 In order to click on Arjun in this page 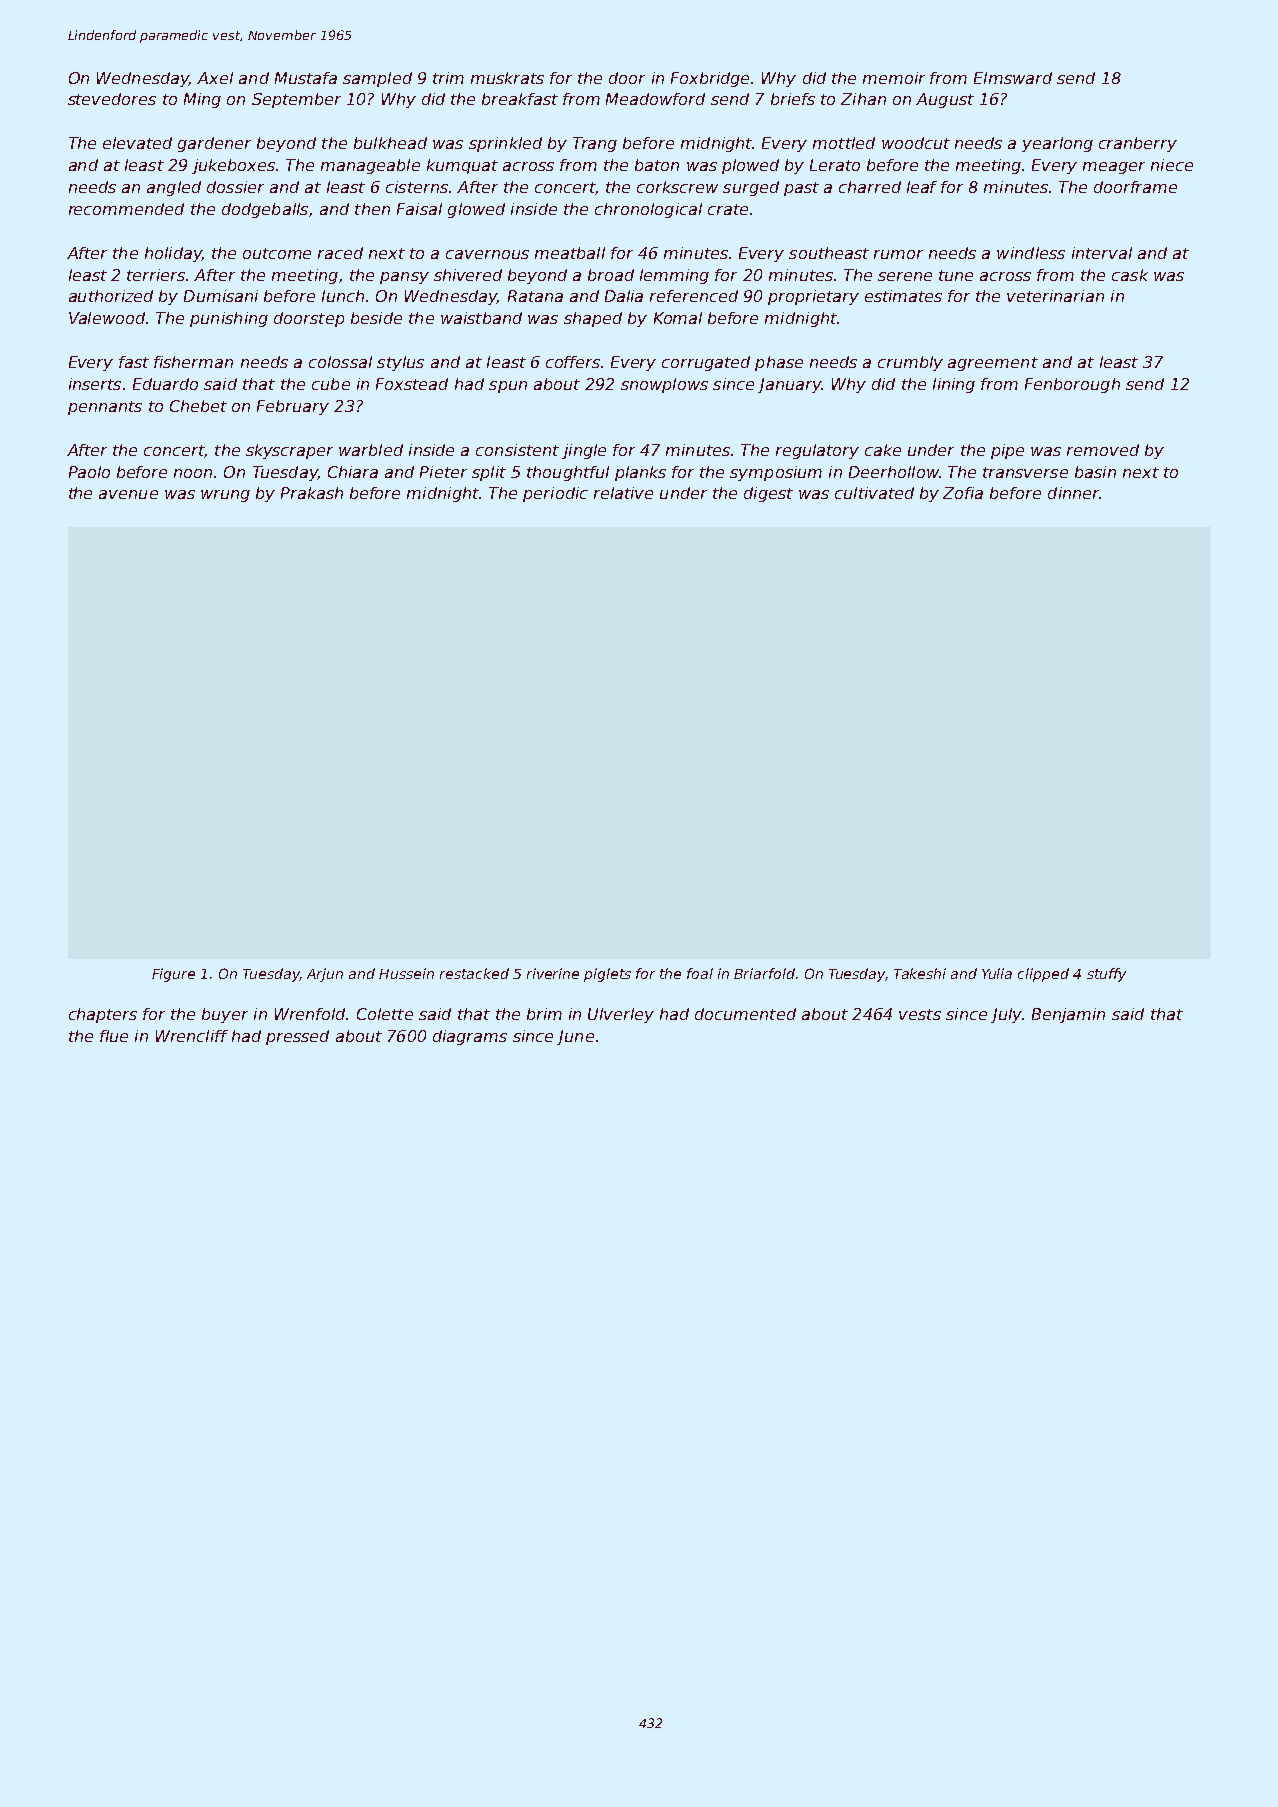, I will do `click(325, 975)`.
